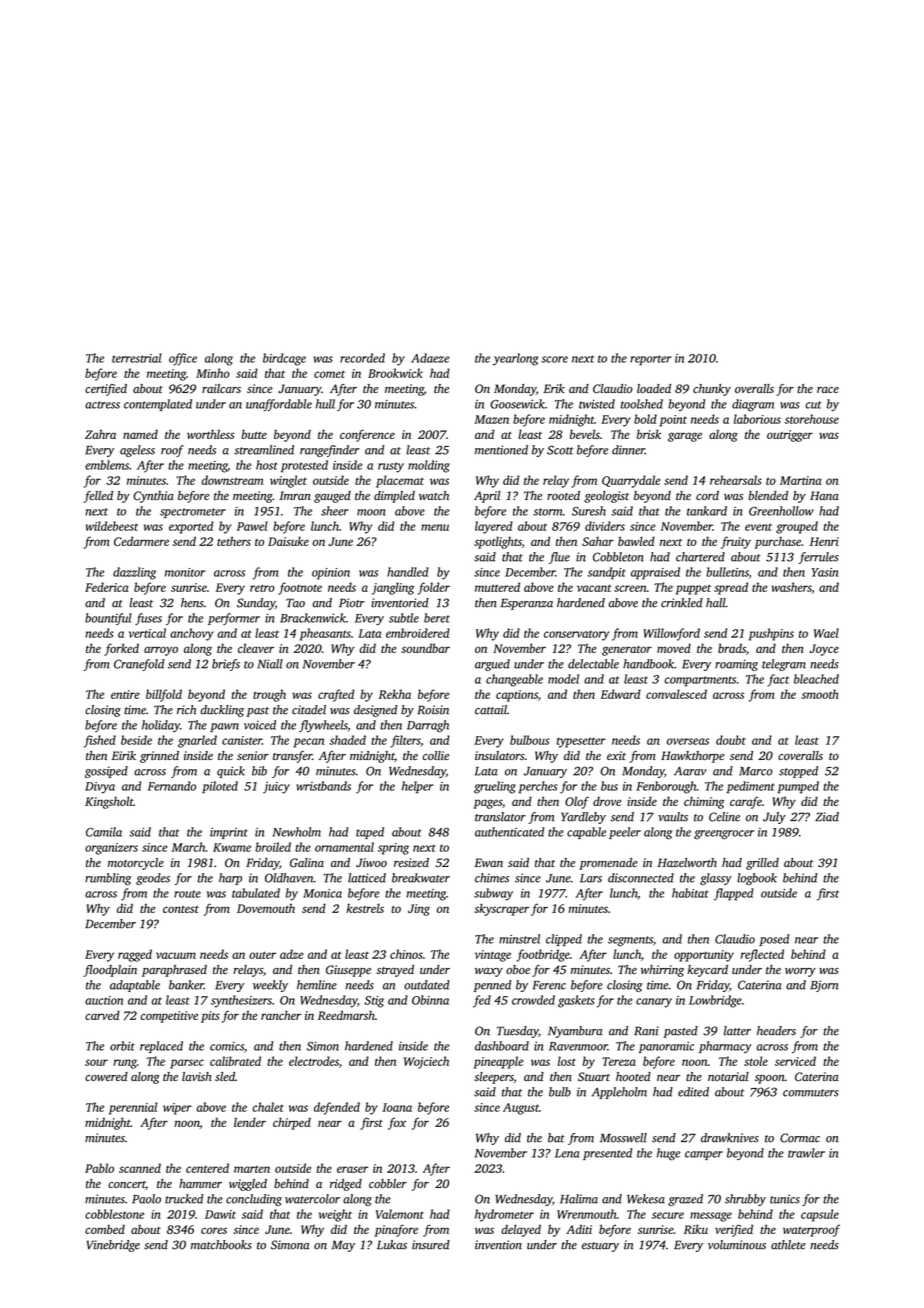  I want to click on chartered, so click(700, 557).
